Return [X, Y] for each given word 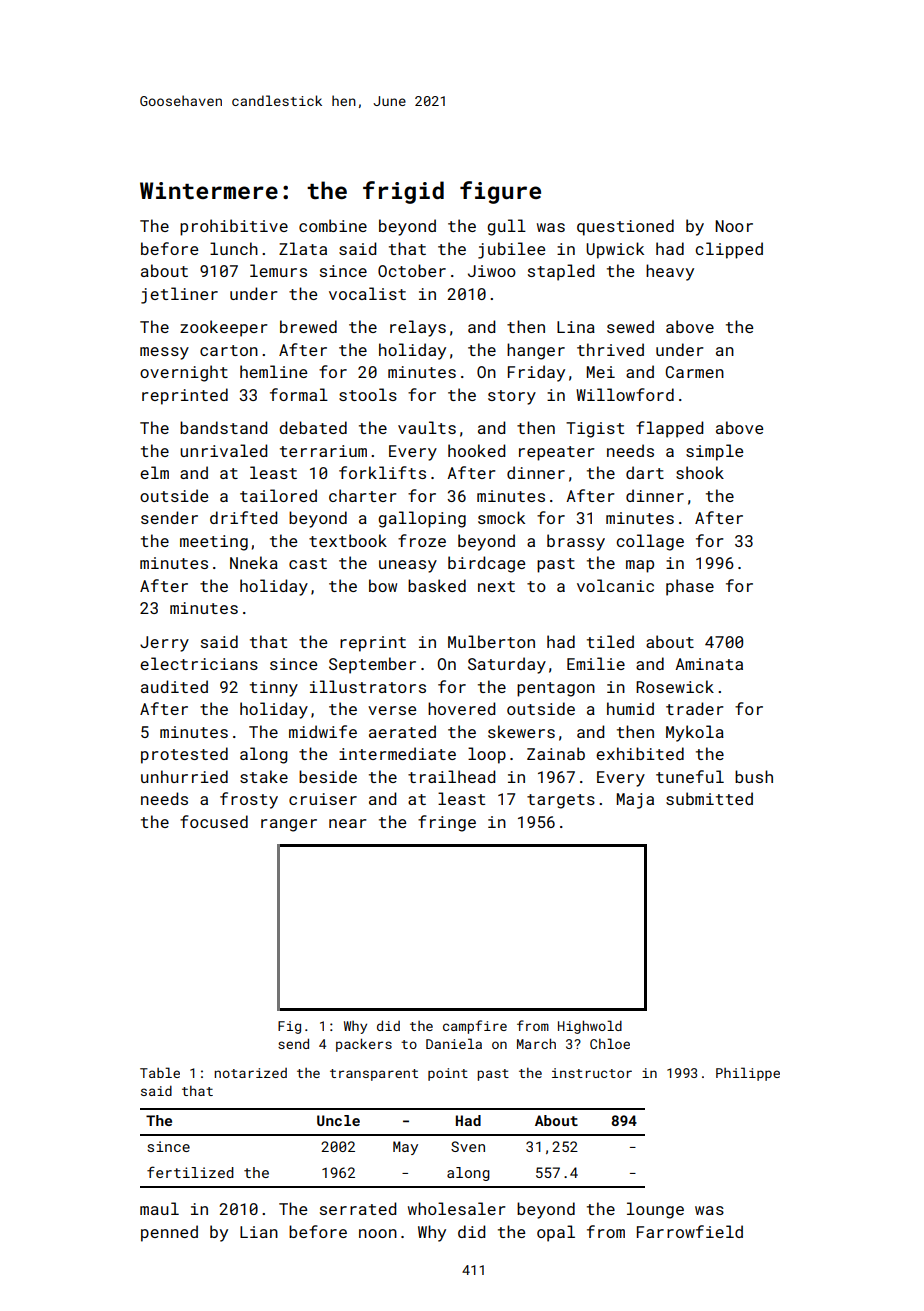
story [512, 397]
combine [333, 225]
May [405, 1148]
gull [506, 227]
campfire [475, 1027]
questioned [625, 227]
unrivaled [223, 450]
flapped [669, 429]
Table [160, 1072]
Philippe [748, 1074]
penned [169, 1233]
